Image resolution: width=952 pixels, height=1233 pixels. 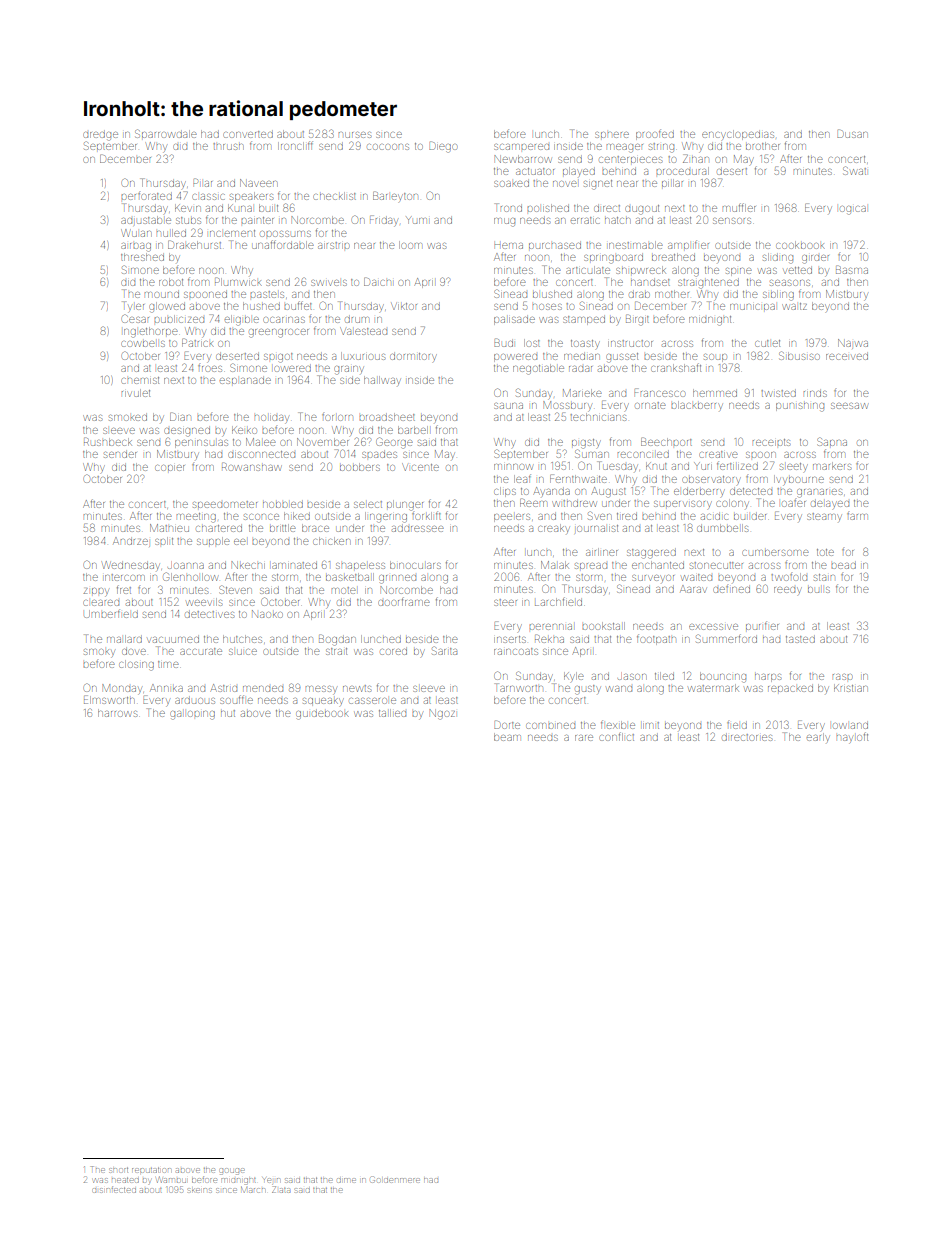 What do you see at coordinates (179, 319) in the screenshot?
I see `publicized` at bounding box center [179, 319].
